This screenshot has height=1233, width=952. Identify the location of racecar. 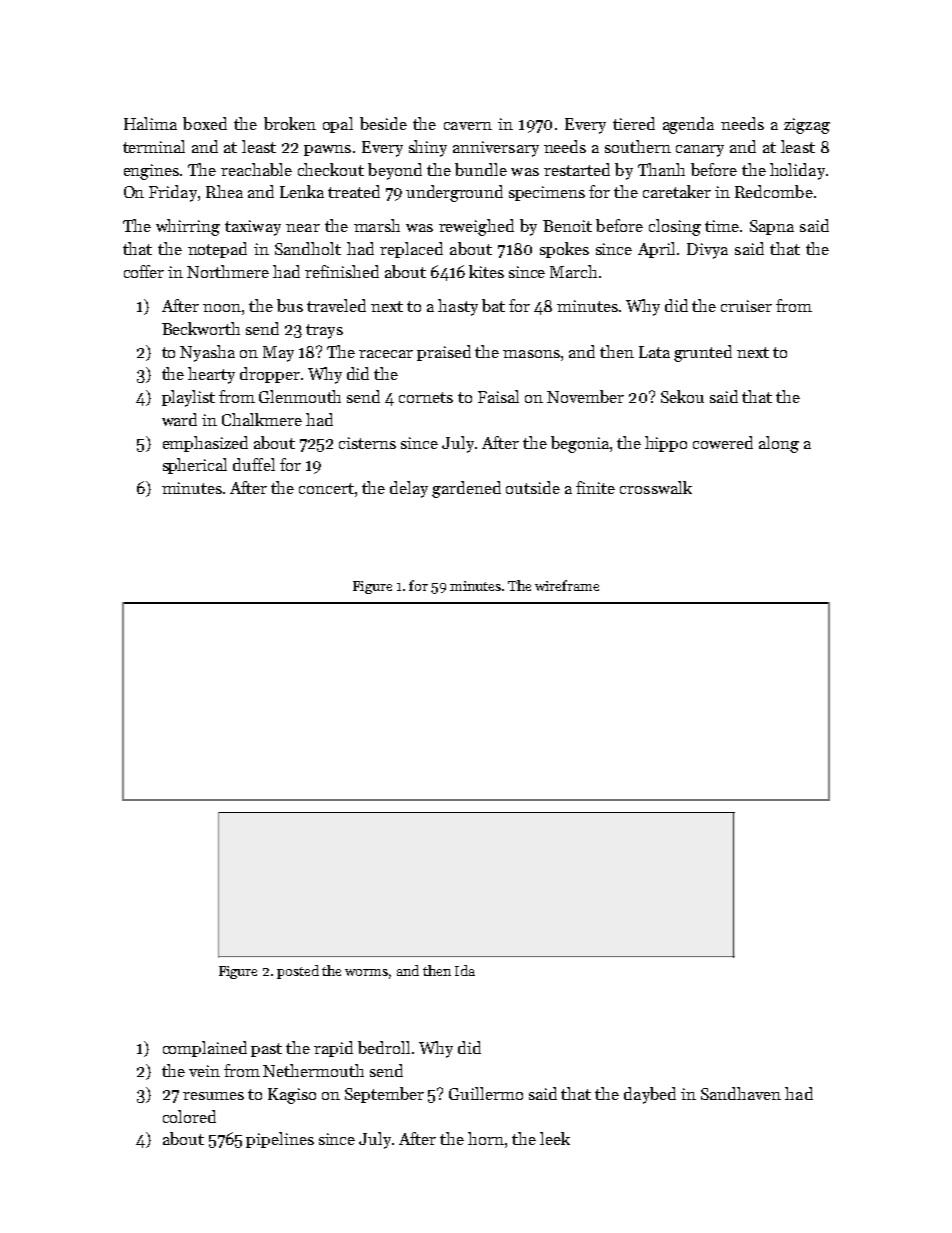
(386, 354).
